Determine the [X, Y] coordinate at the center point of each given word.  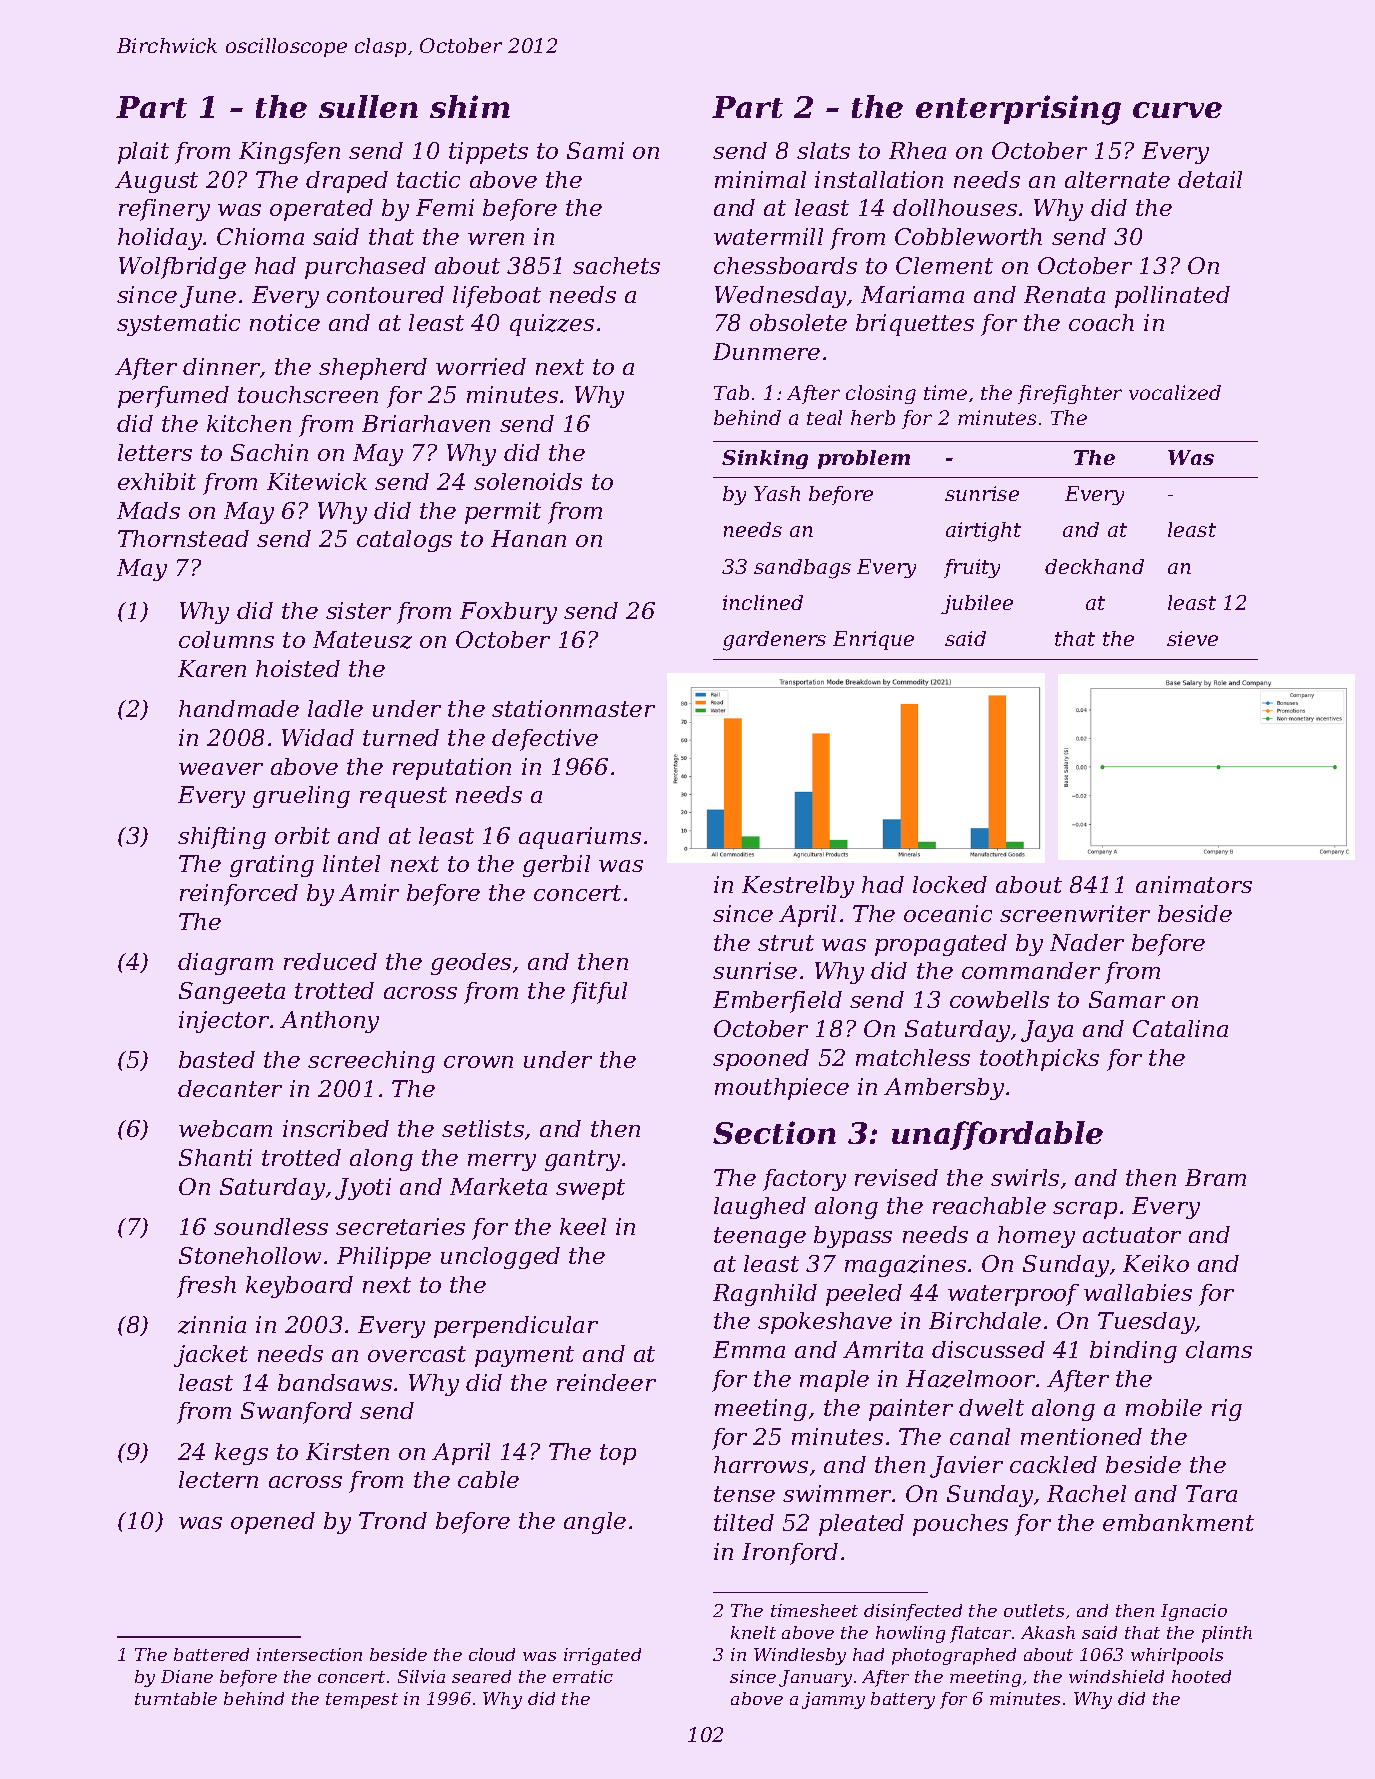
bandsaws [335, 1382]
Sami [595, 150]
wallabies [1138, 1292]
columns [226, 639]
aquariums [580, 838]
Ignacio [1194, 1612]
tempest [362, 1701]
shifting [222, 838]
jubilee [977, 604]
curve [1177, 110]
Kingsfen [289, 153]
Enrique [873, 640]
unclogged [500, 1258]
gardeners [774, 641]
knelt [753, 1632]
